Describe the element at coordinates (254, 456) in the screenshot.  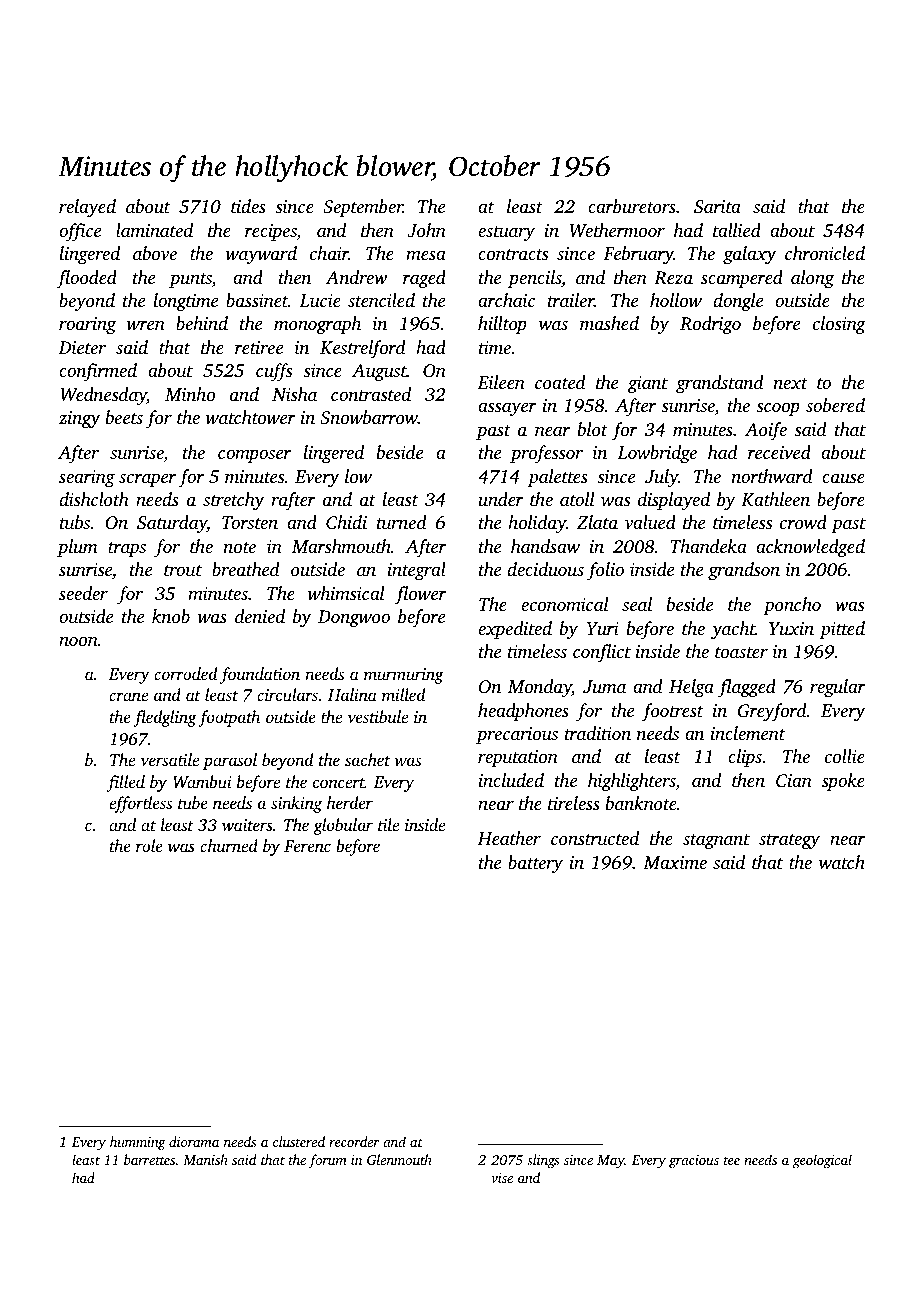
I see `composer` at that location.
